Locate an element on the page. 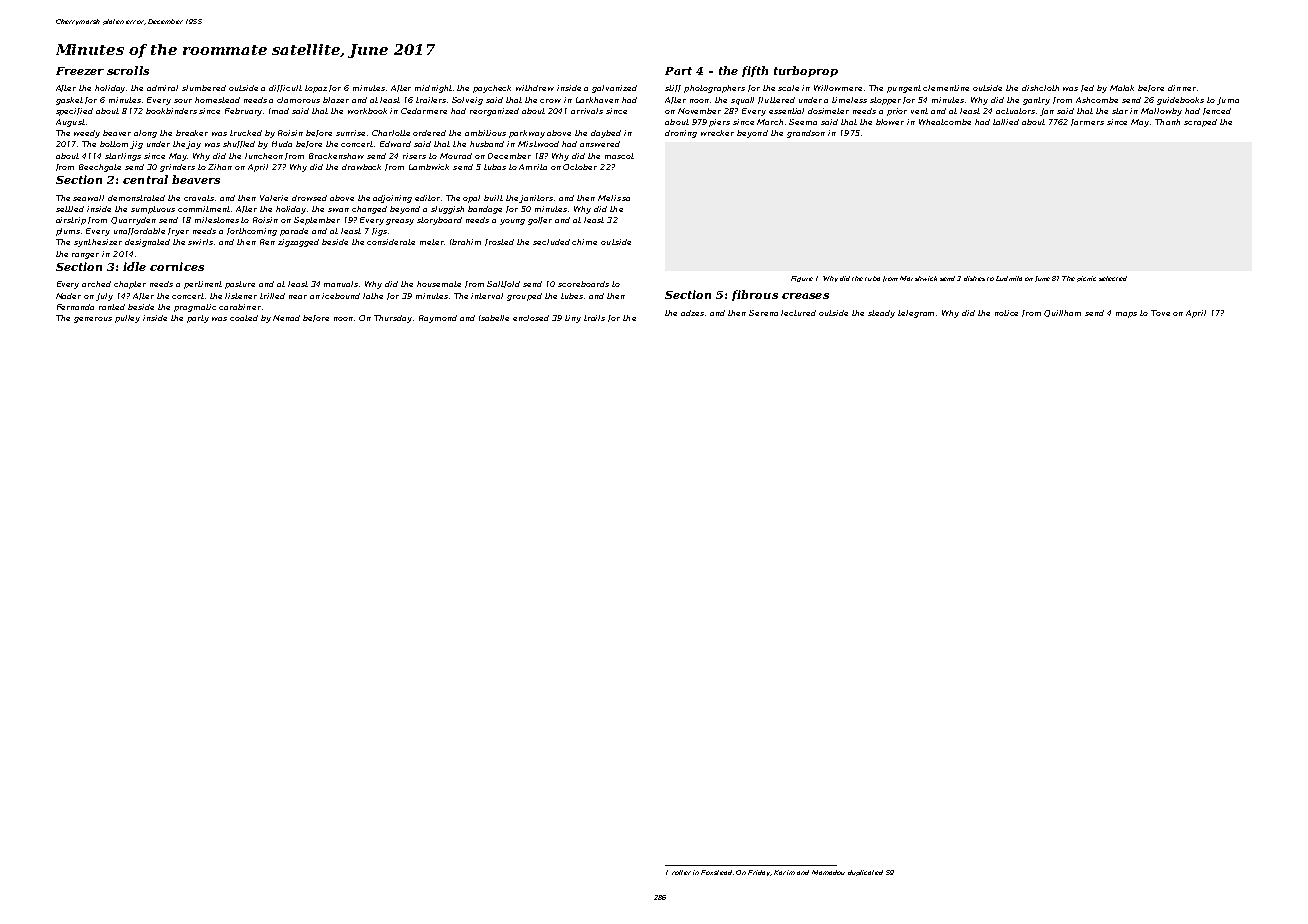 This document has height=924, width=1308. workbook is located at coordinates (367, 111).
